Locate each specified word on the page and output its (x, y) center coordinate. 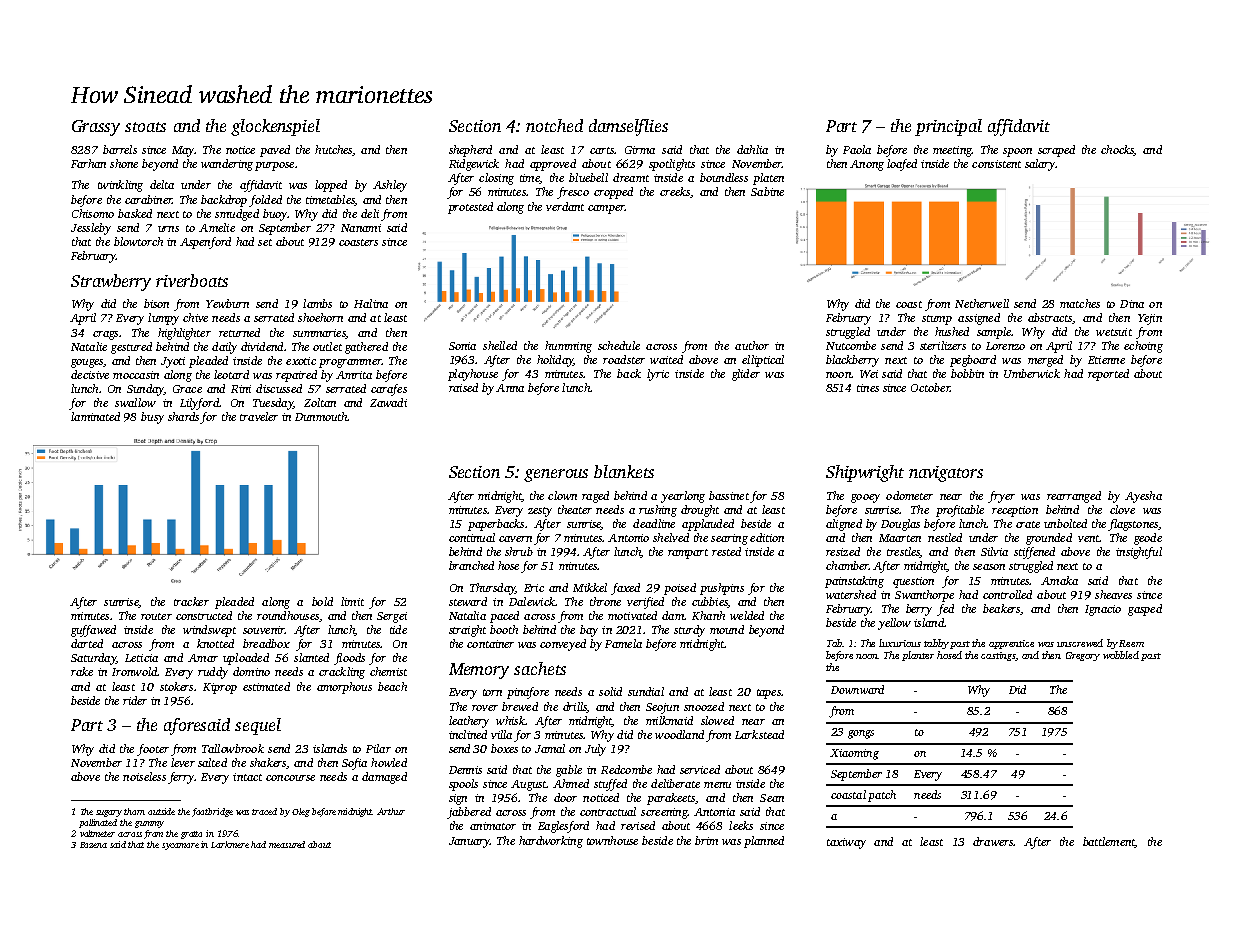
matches (1080, 303)
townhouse (612, 840)
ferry (181, 778)
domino (251, 671)
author (752, 345)
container (490, 644)
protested (470, 208)
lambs (317, 303)
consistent (996, 164)
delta (162, 184)
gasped (1145, 610)
